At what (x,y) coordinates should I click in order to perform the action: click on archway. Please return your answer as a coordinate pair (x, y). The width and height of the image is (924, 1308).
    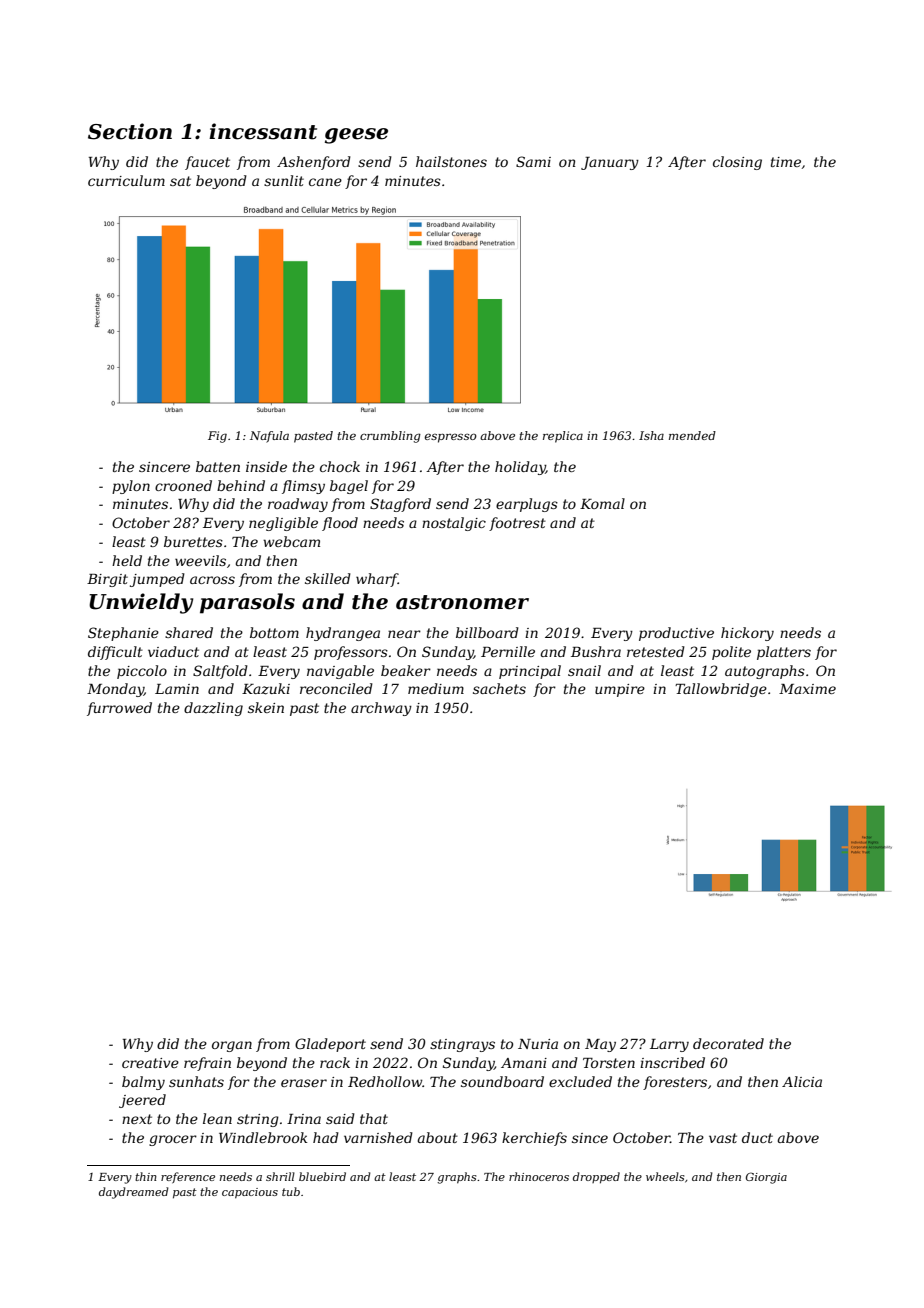
    Looking at the image, I should click on (381, 709).
